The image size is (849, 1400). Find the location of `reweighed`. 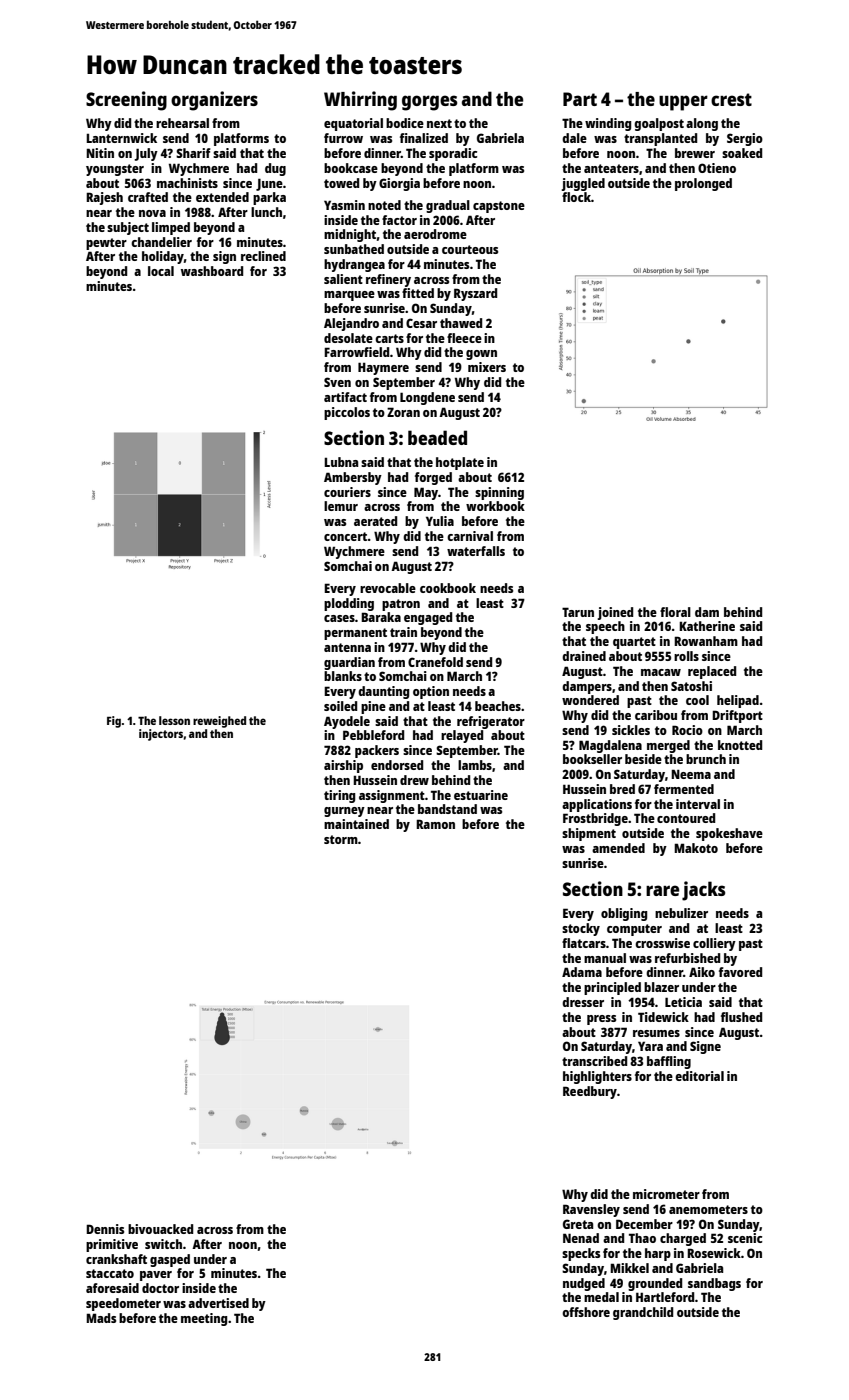

reweighed is located at coordinates (219, 722).
